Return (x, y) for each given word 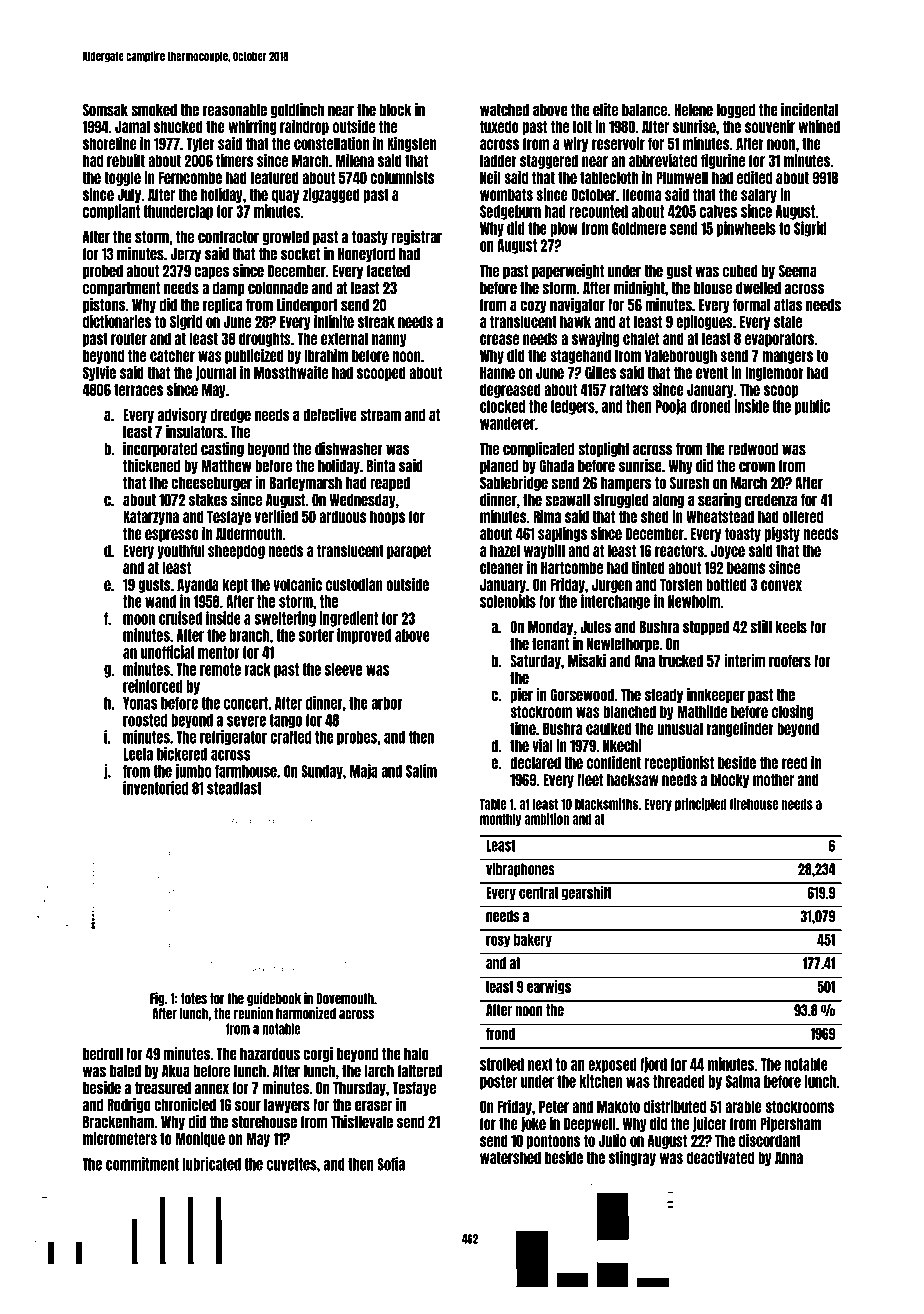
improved (364, 636)
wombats (506, 194)
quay (285, 196)
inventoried (155, 788)
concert (246, 703)
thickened (151, 466)
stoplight (604, 449)
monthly (500, 820)
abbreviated (663, 160)
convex (781, 585)
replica (222, 305)
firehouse (754, 804)
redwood (753, 449)
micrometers (120, 1138)
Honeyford (366, 255)
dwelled (758, 288)
